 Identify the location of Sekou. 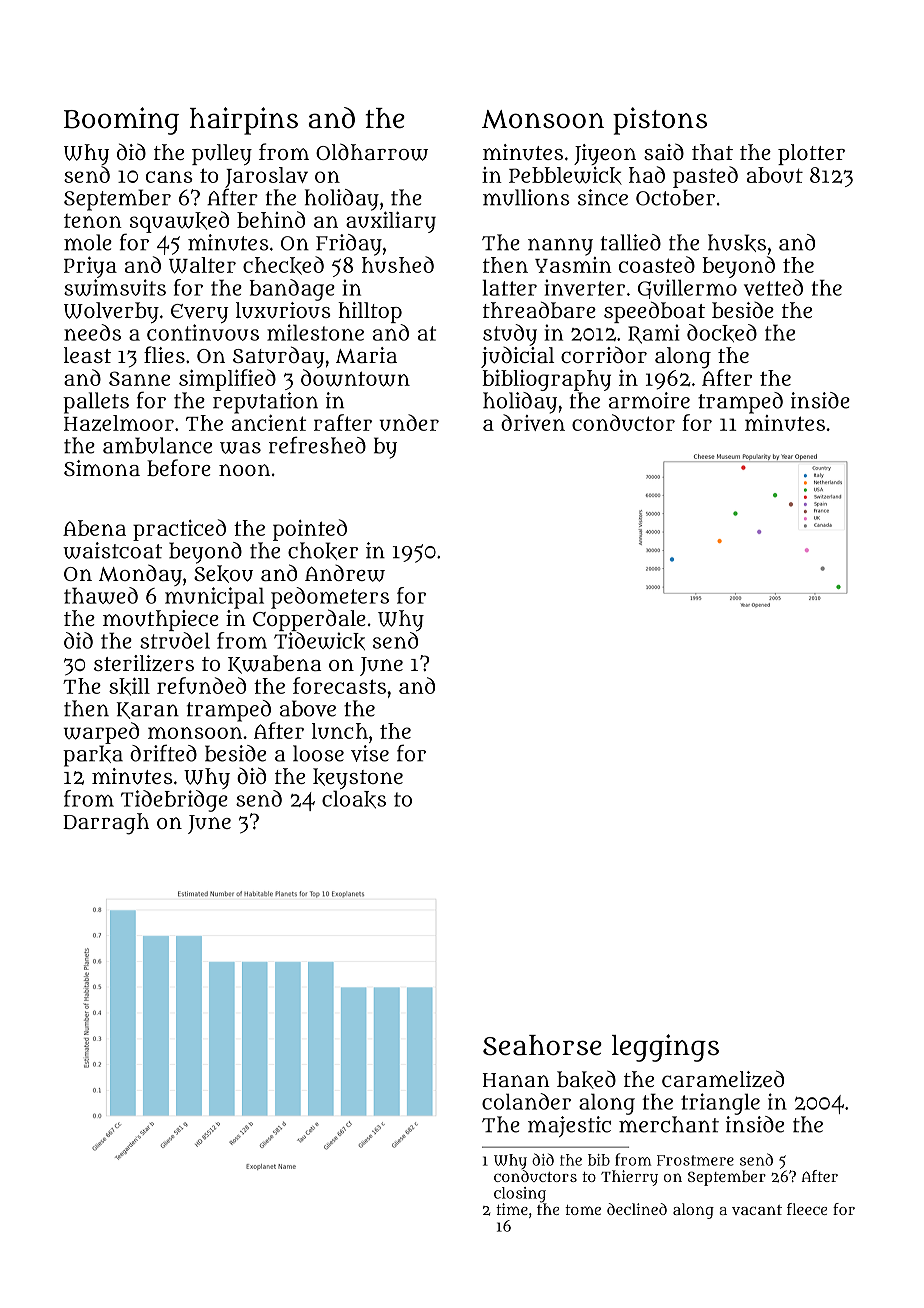
(223, 574).
